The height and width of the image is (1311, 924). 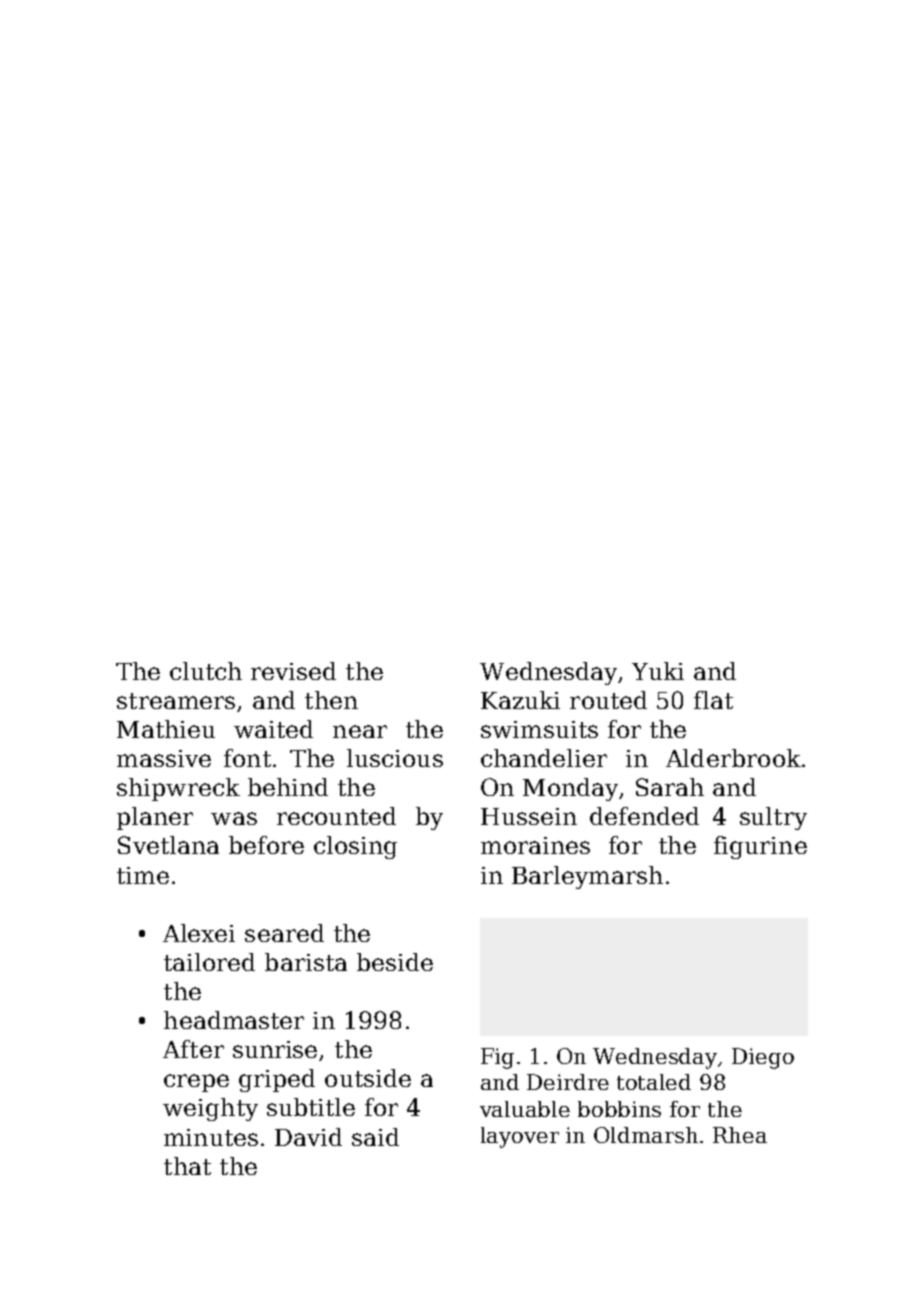 I want to click on Alexei, so click(x=199, y=933).
